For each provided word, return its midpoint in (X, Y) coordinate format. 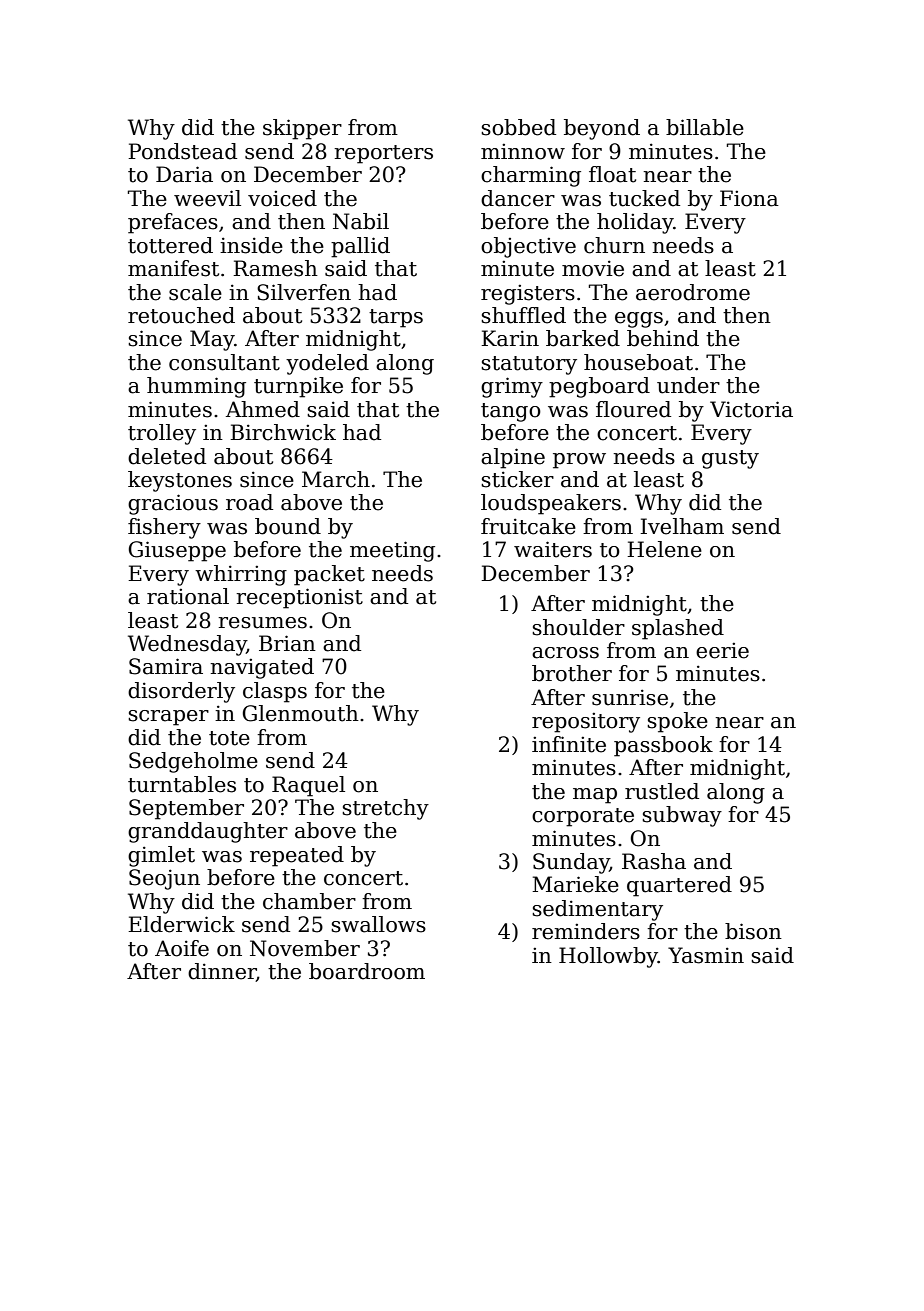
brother (572, 673)
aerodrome (693, 292)
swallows (378, 924)
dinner (222, 972)
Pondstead (182, 151)
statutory (529, 365)
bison (753, 931)
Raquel (308, 786)
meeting (392, 551)
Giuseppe (177, 551)
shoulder (578, 627)
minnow (523, 152)
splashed (678, 629)
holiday (635, 223)
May (212, 340)
